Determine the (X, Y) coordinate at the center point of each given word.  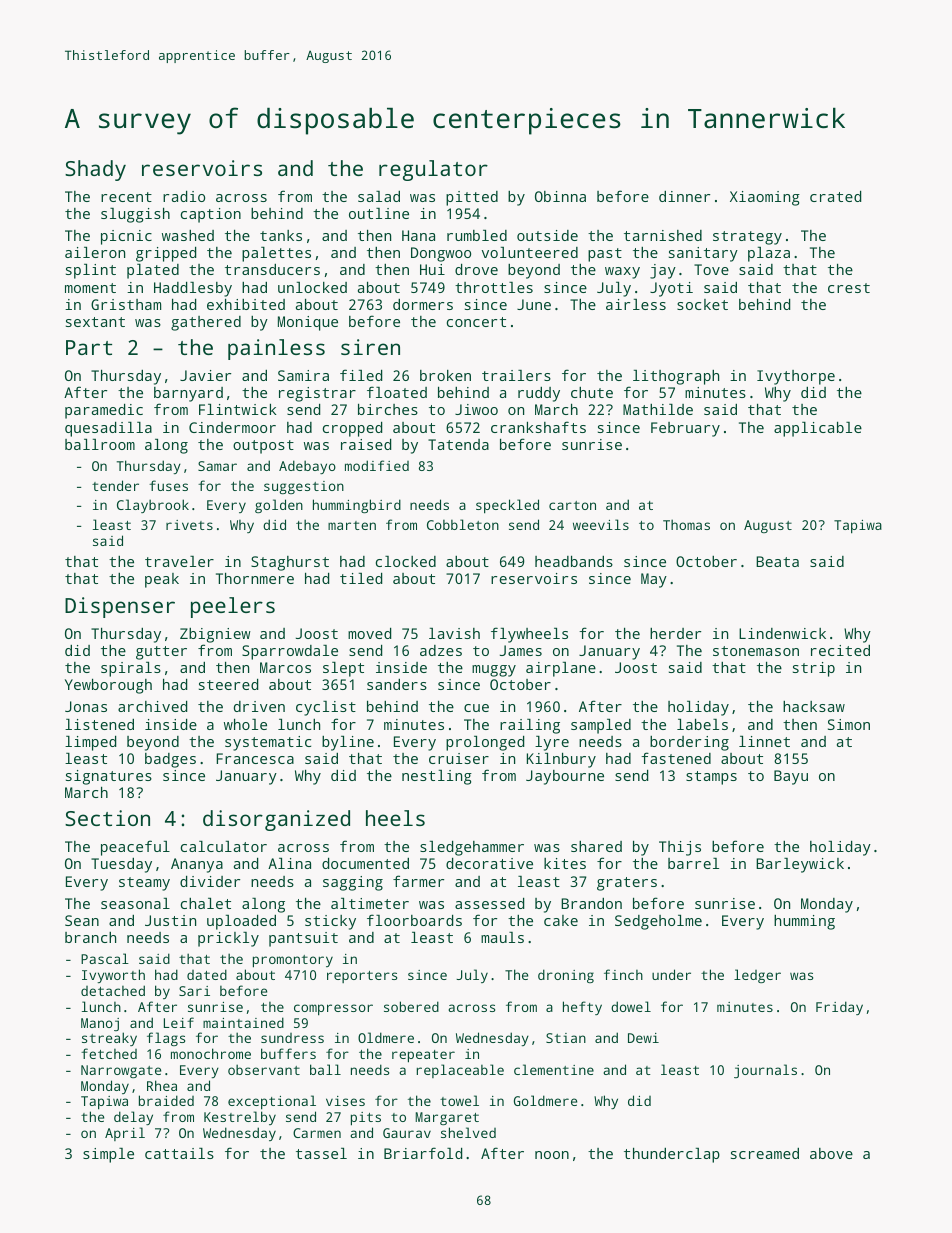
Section (107, 818)
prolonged (485, 743)
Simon (849, 724)
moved (369, 633)
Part (89, 347)
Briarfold (423, 1153)
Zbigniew (215, 635)
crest (849, 288)
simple (108, 1155)
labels (702, 724)
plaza (769, 254)
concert (476, 322)
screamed (765, 1153)
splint (91, 271)
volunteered (530, 252)
